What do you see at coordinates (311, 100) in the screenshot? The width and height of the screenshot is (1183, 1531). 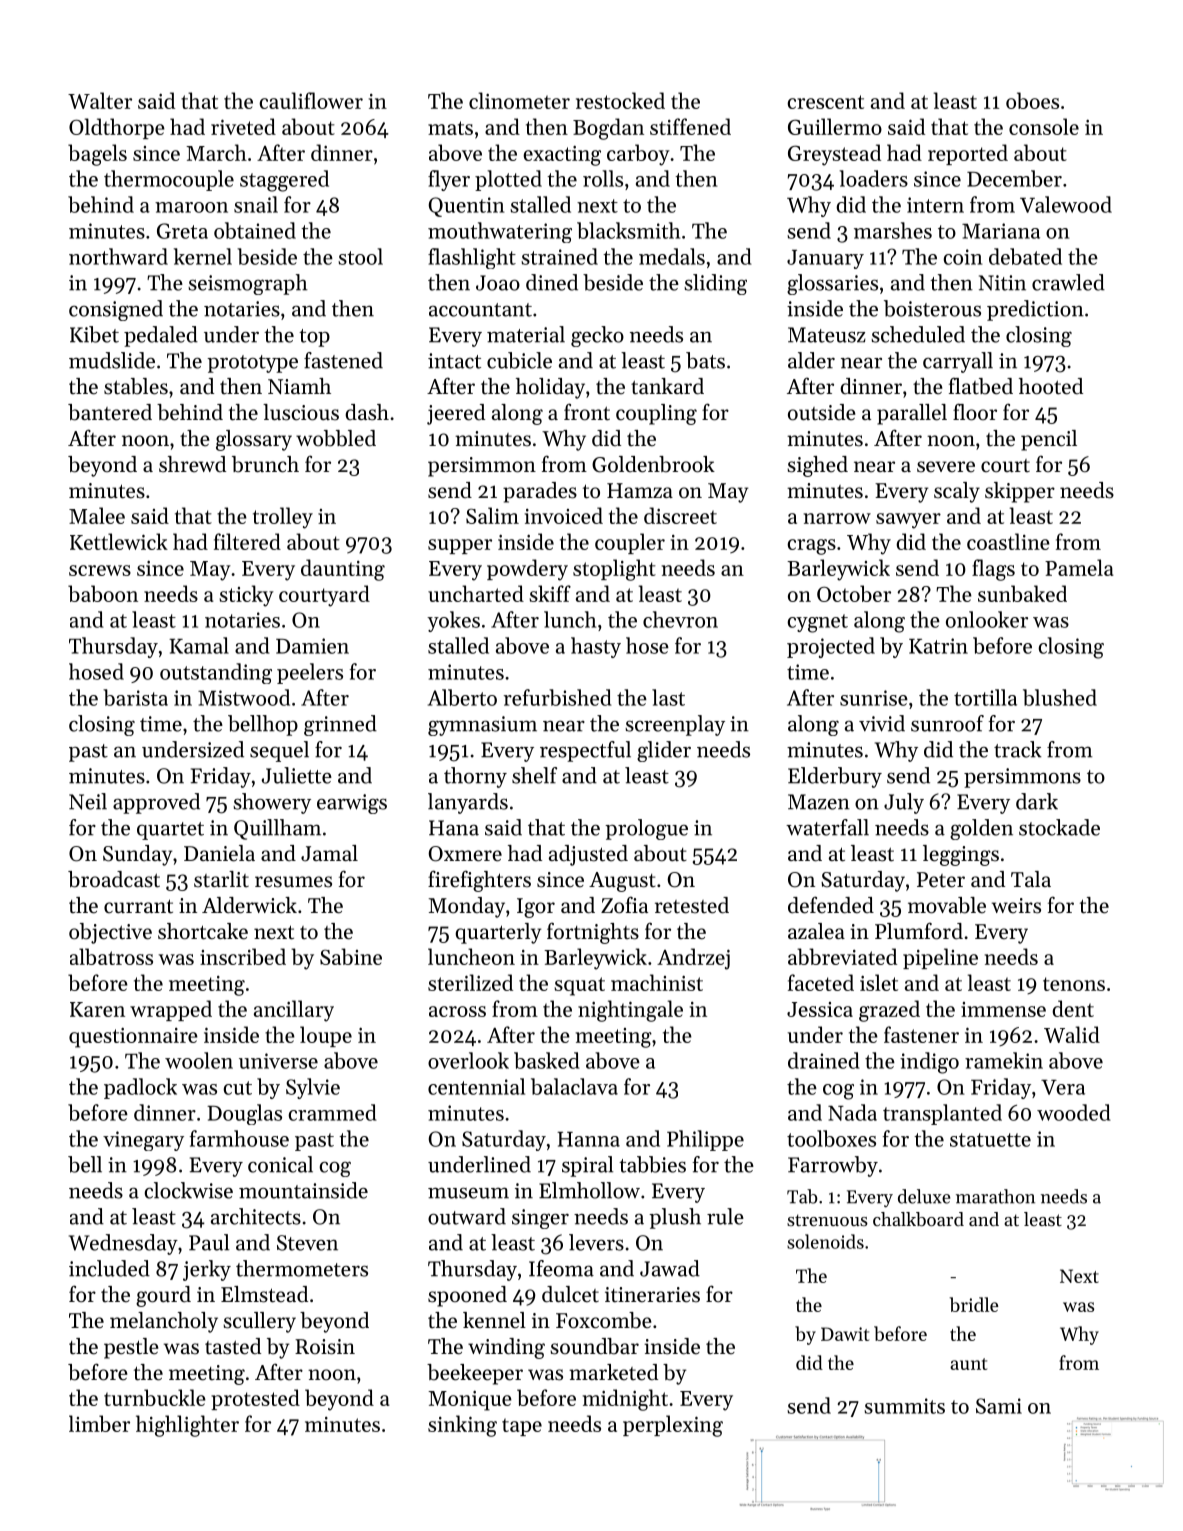 I see `cauliflower` at bounding box center [311, 100].
